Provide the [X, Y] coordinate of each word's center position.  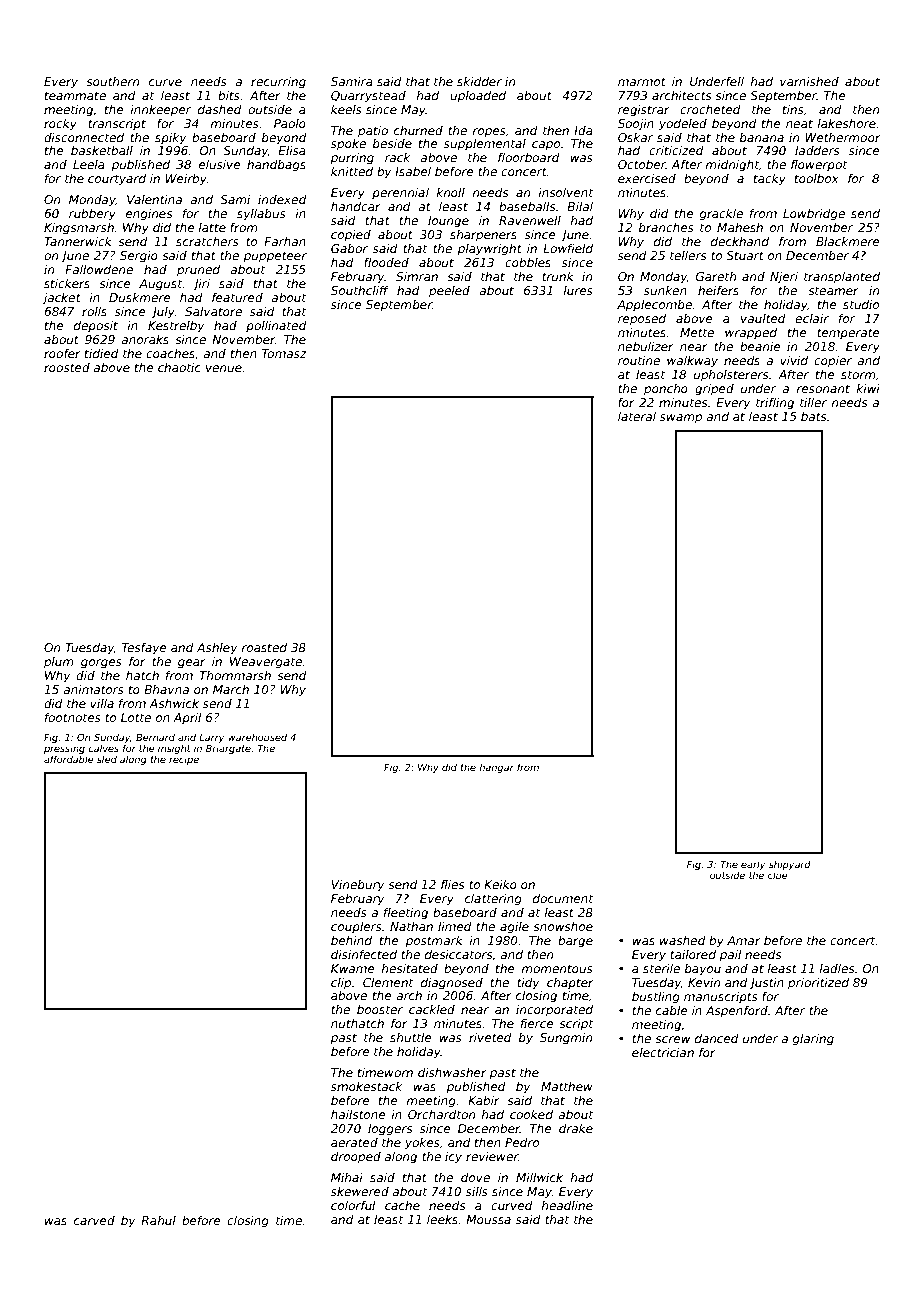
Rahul [158, 1220]
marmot [642, 81]
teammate [75, 95]
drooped [356, 1158]
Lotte [136, 717]
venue [224, 368]
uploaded [478, 97]
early [753, 865]
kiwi [868, 388]
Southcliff [360, 290]
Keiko [500, 884]
